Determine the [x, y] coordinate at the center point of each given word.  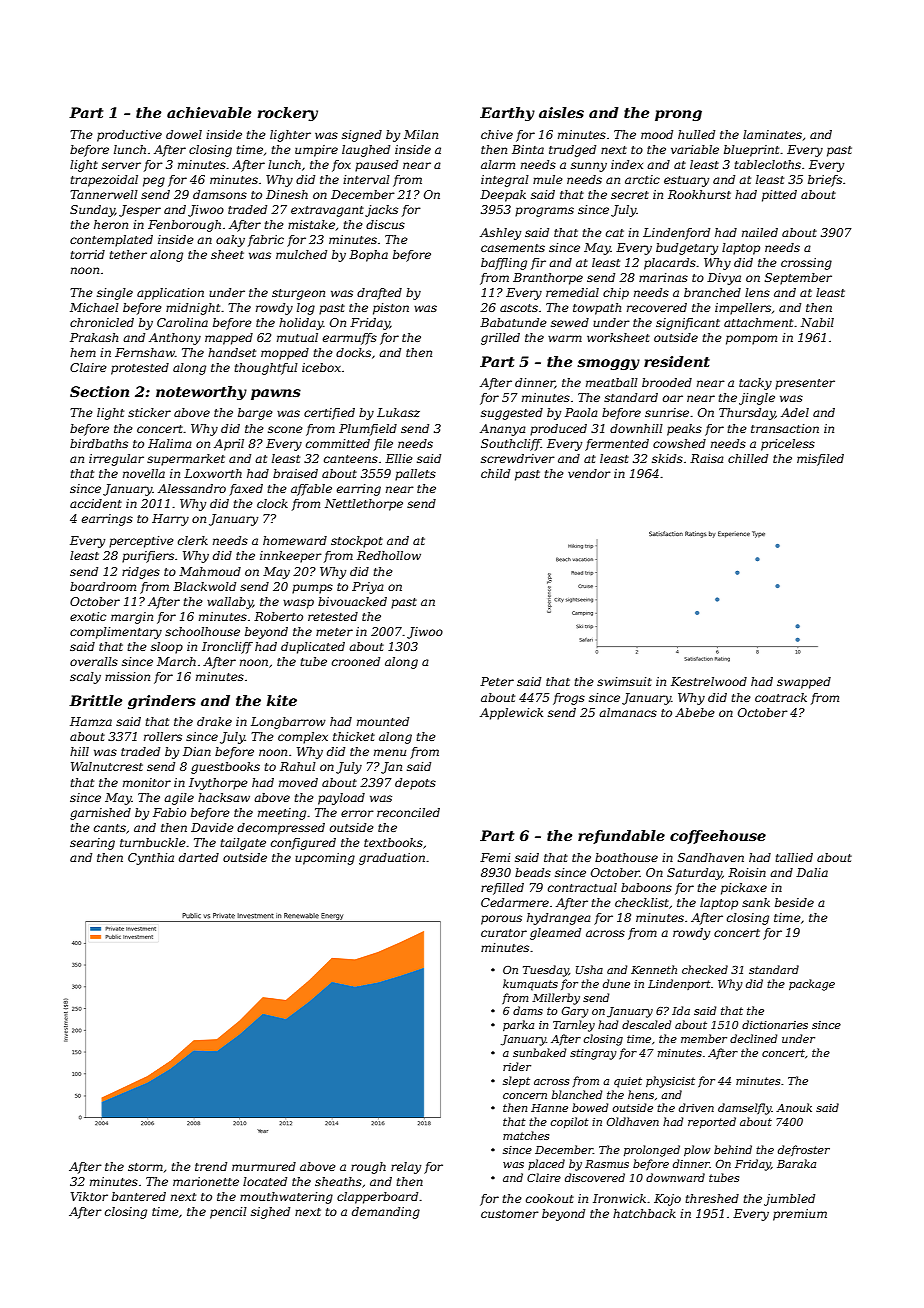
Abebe [695, 712]
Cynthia [151, 859]
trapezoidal [104, 181]
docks [353, 352]
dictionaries [775, 1024]
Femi [495, 857]
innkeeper [291, 557]
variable [695, 149]
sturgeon [298, 294]
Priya [368, 588]
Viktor [89, 1196]
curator [504, 933]
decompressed [281, 829]
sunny [589, 167]
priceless [788, 445]
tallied [794, 857]
